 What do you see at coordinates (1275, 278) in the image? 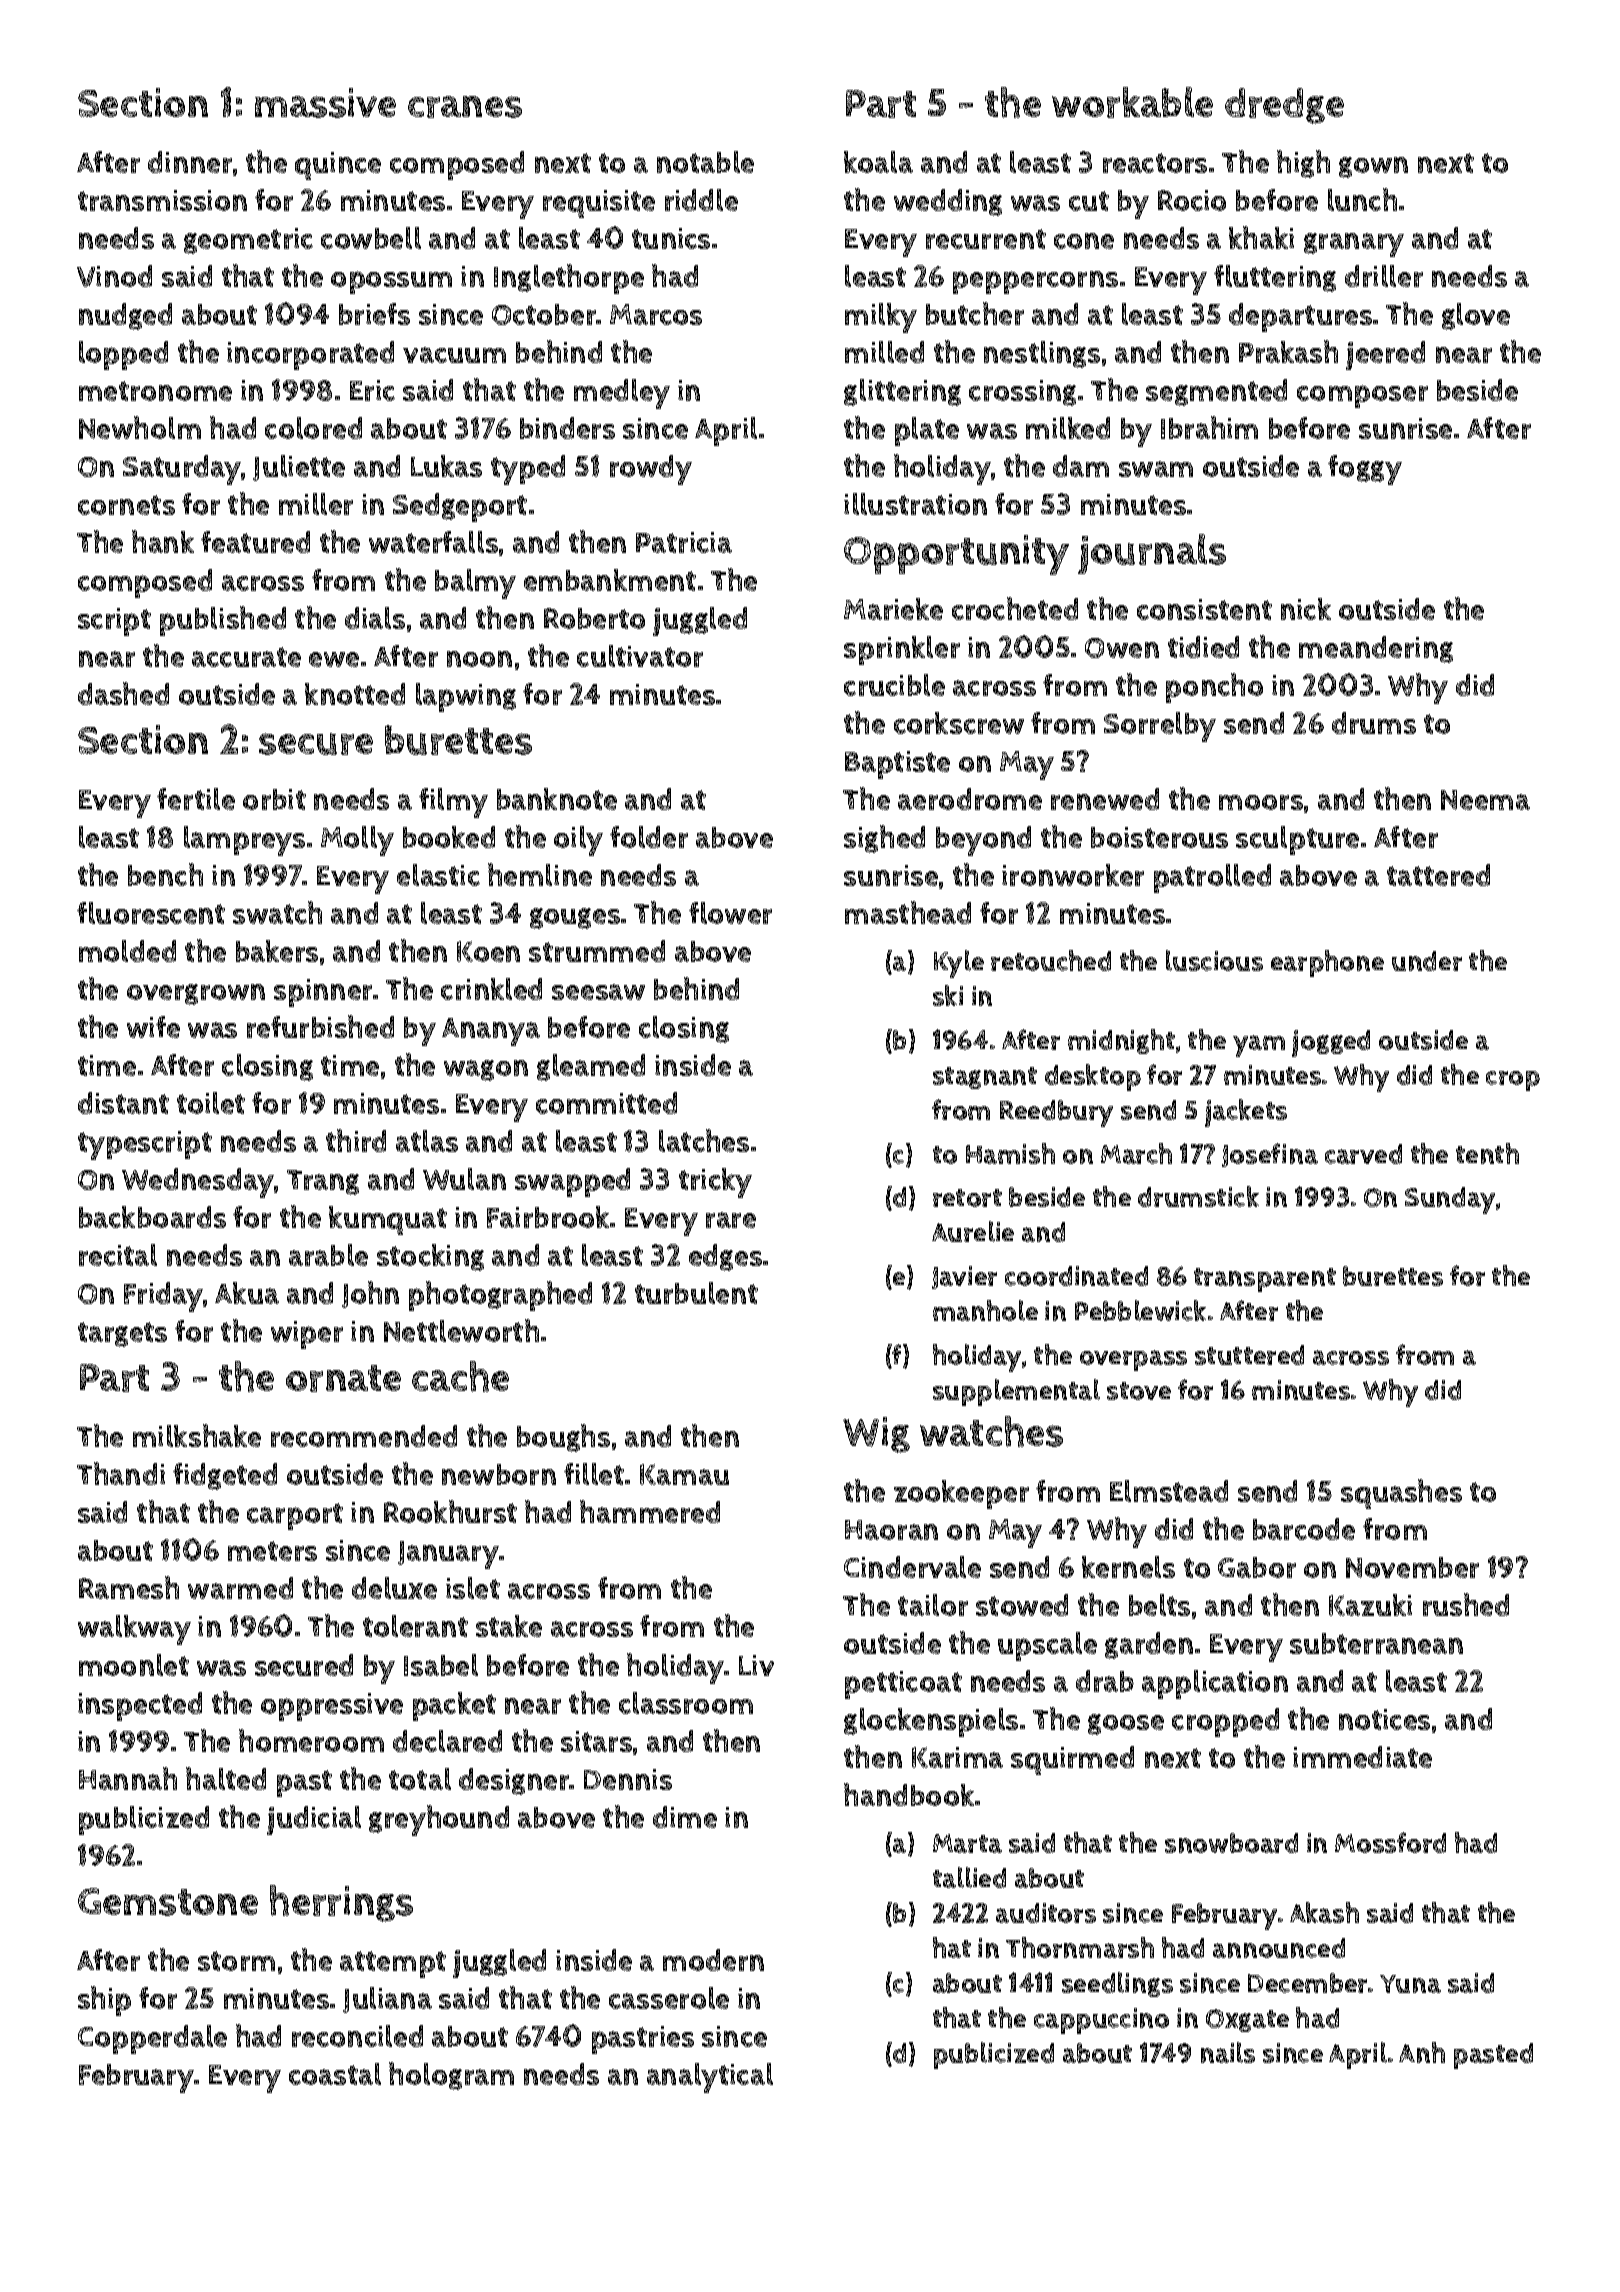
I see `fluttering` at bounding box center [1275, 278].
